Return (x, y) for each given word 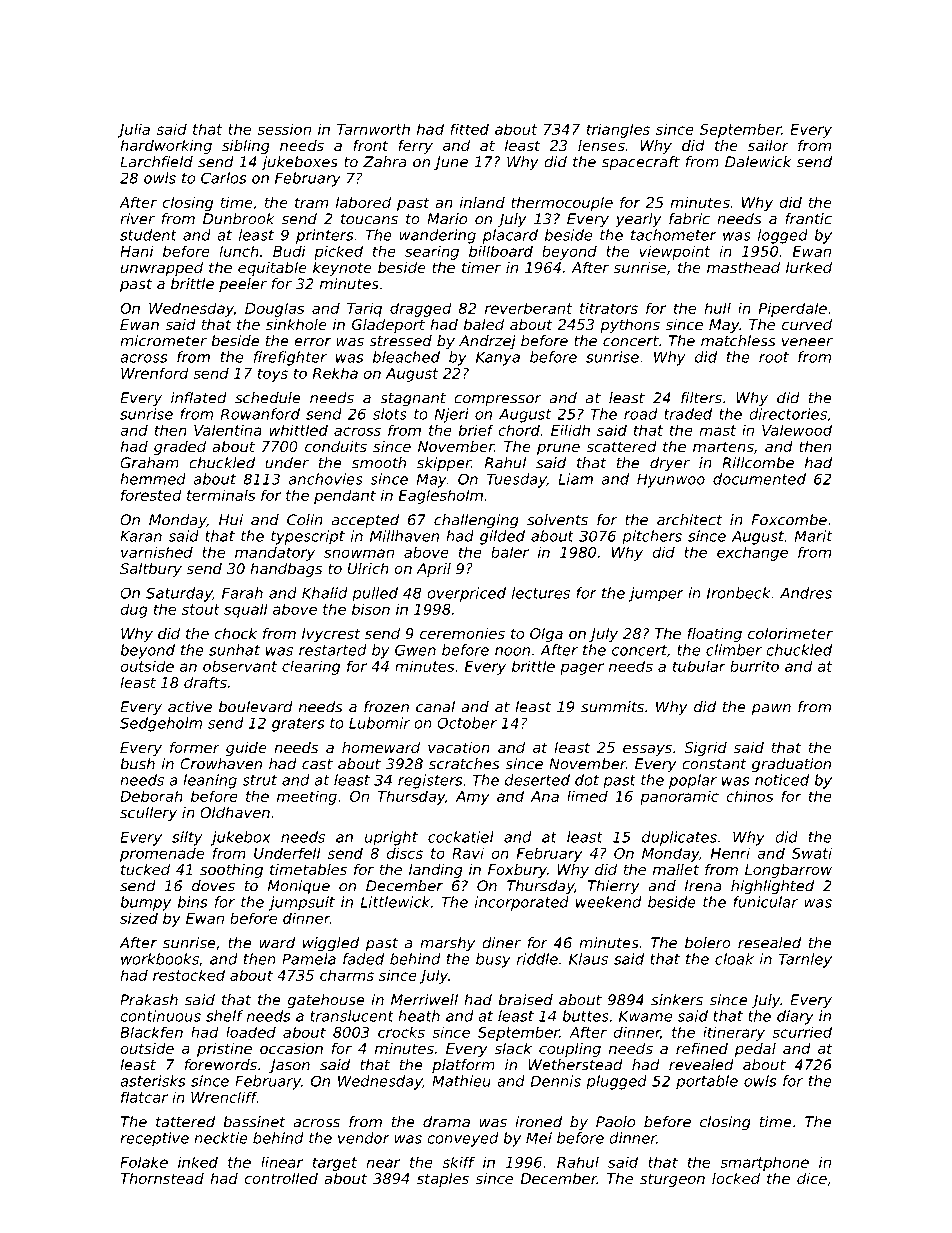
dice (812, 1178)
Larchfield (156, 162)
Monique (299, 887)
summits (612, 707)
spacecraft (641, 163)
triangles (618, 130)
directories (788, 414)
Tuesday (517, 480)
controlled (281, 1178)
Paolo (615, 1122)
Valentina (228, 430)
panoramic (679, 797)
